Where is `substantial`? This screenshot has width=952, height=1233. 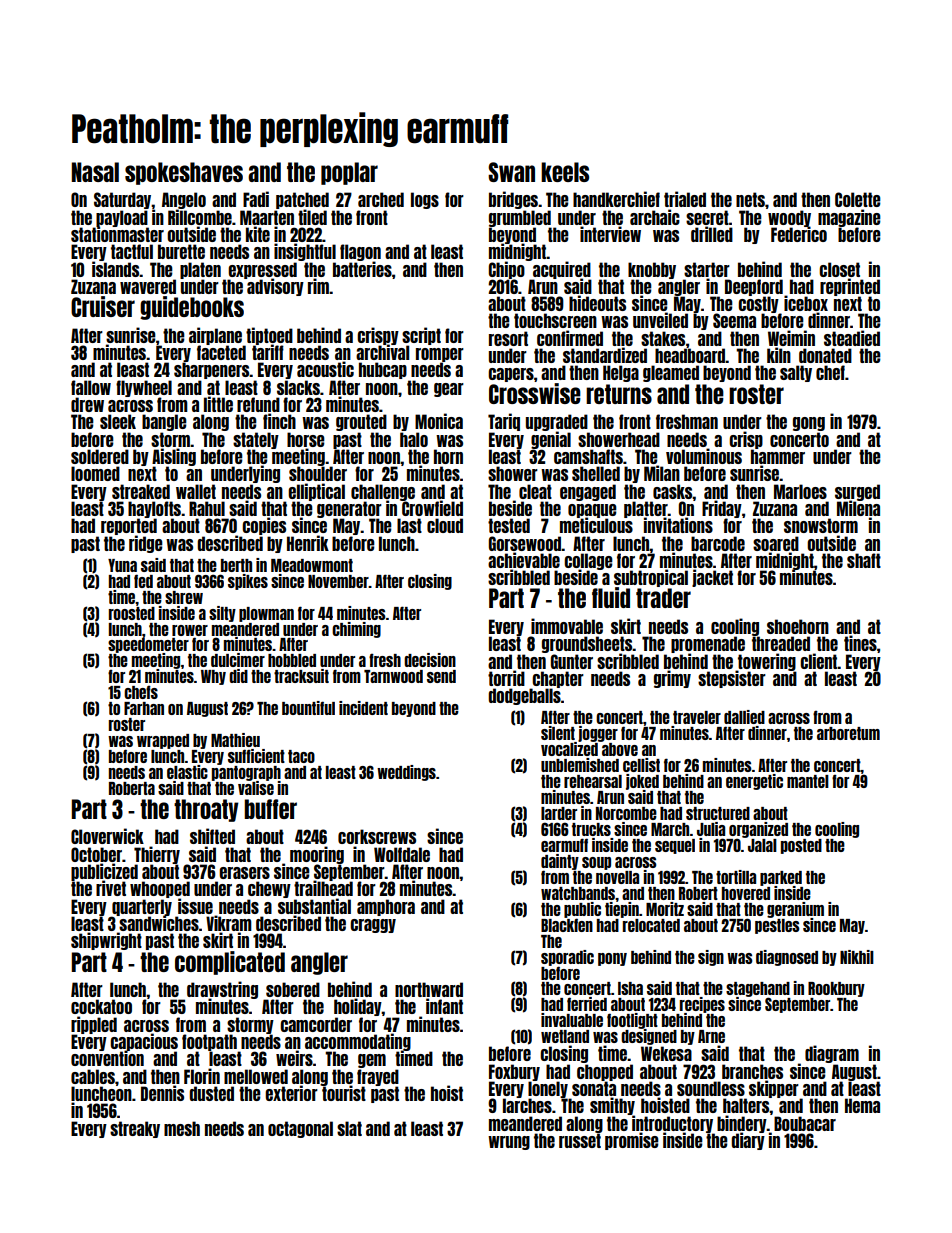
substantial is located at coordinates (314, 906).
